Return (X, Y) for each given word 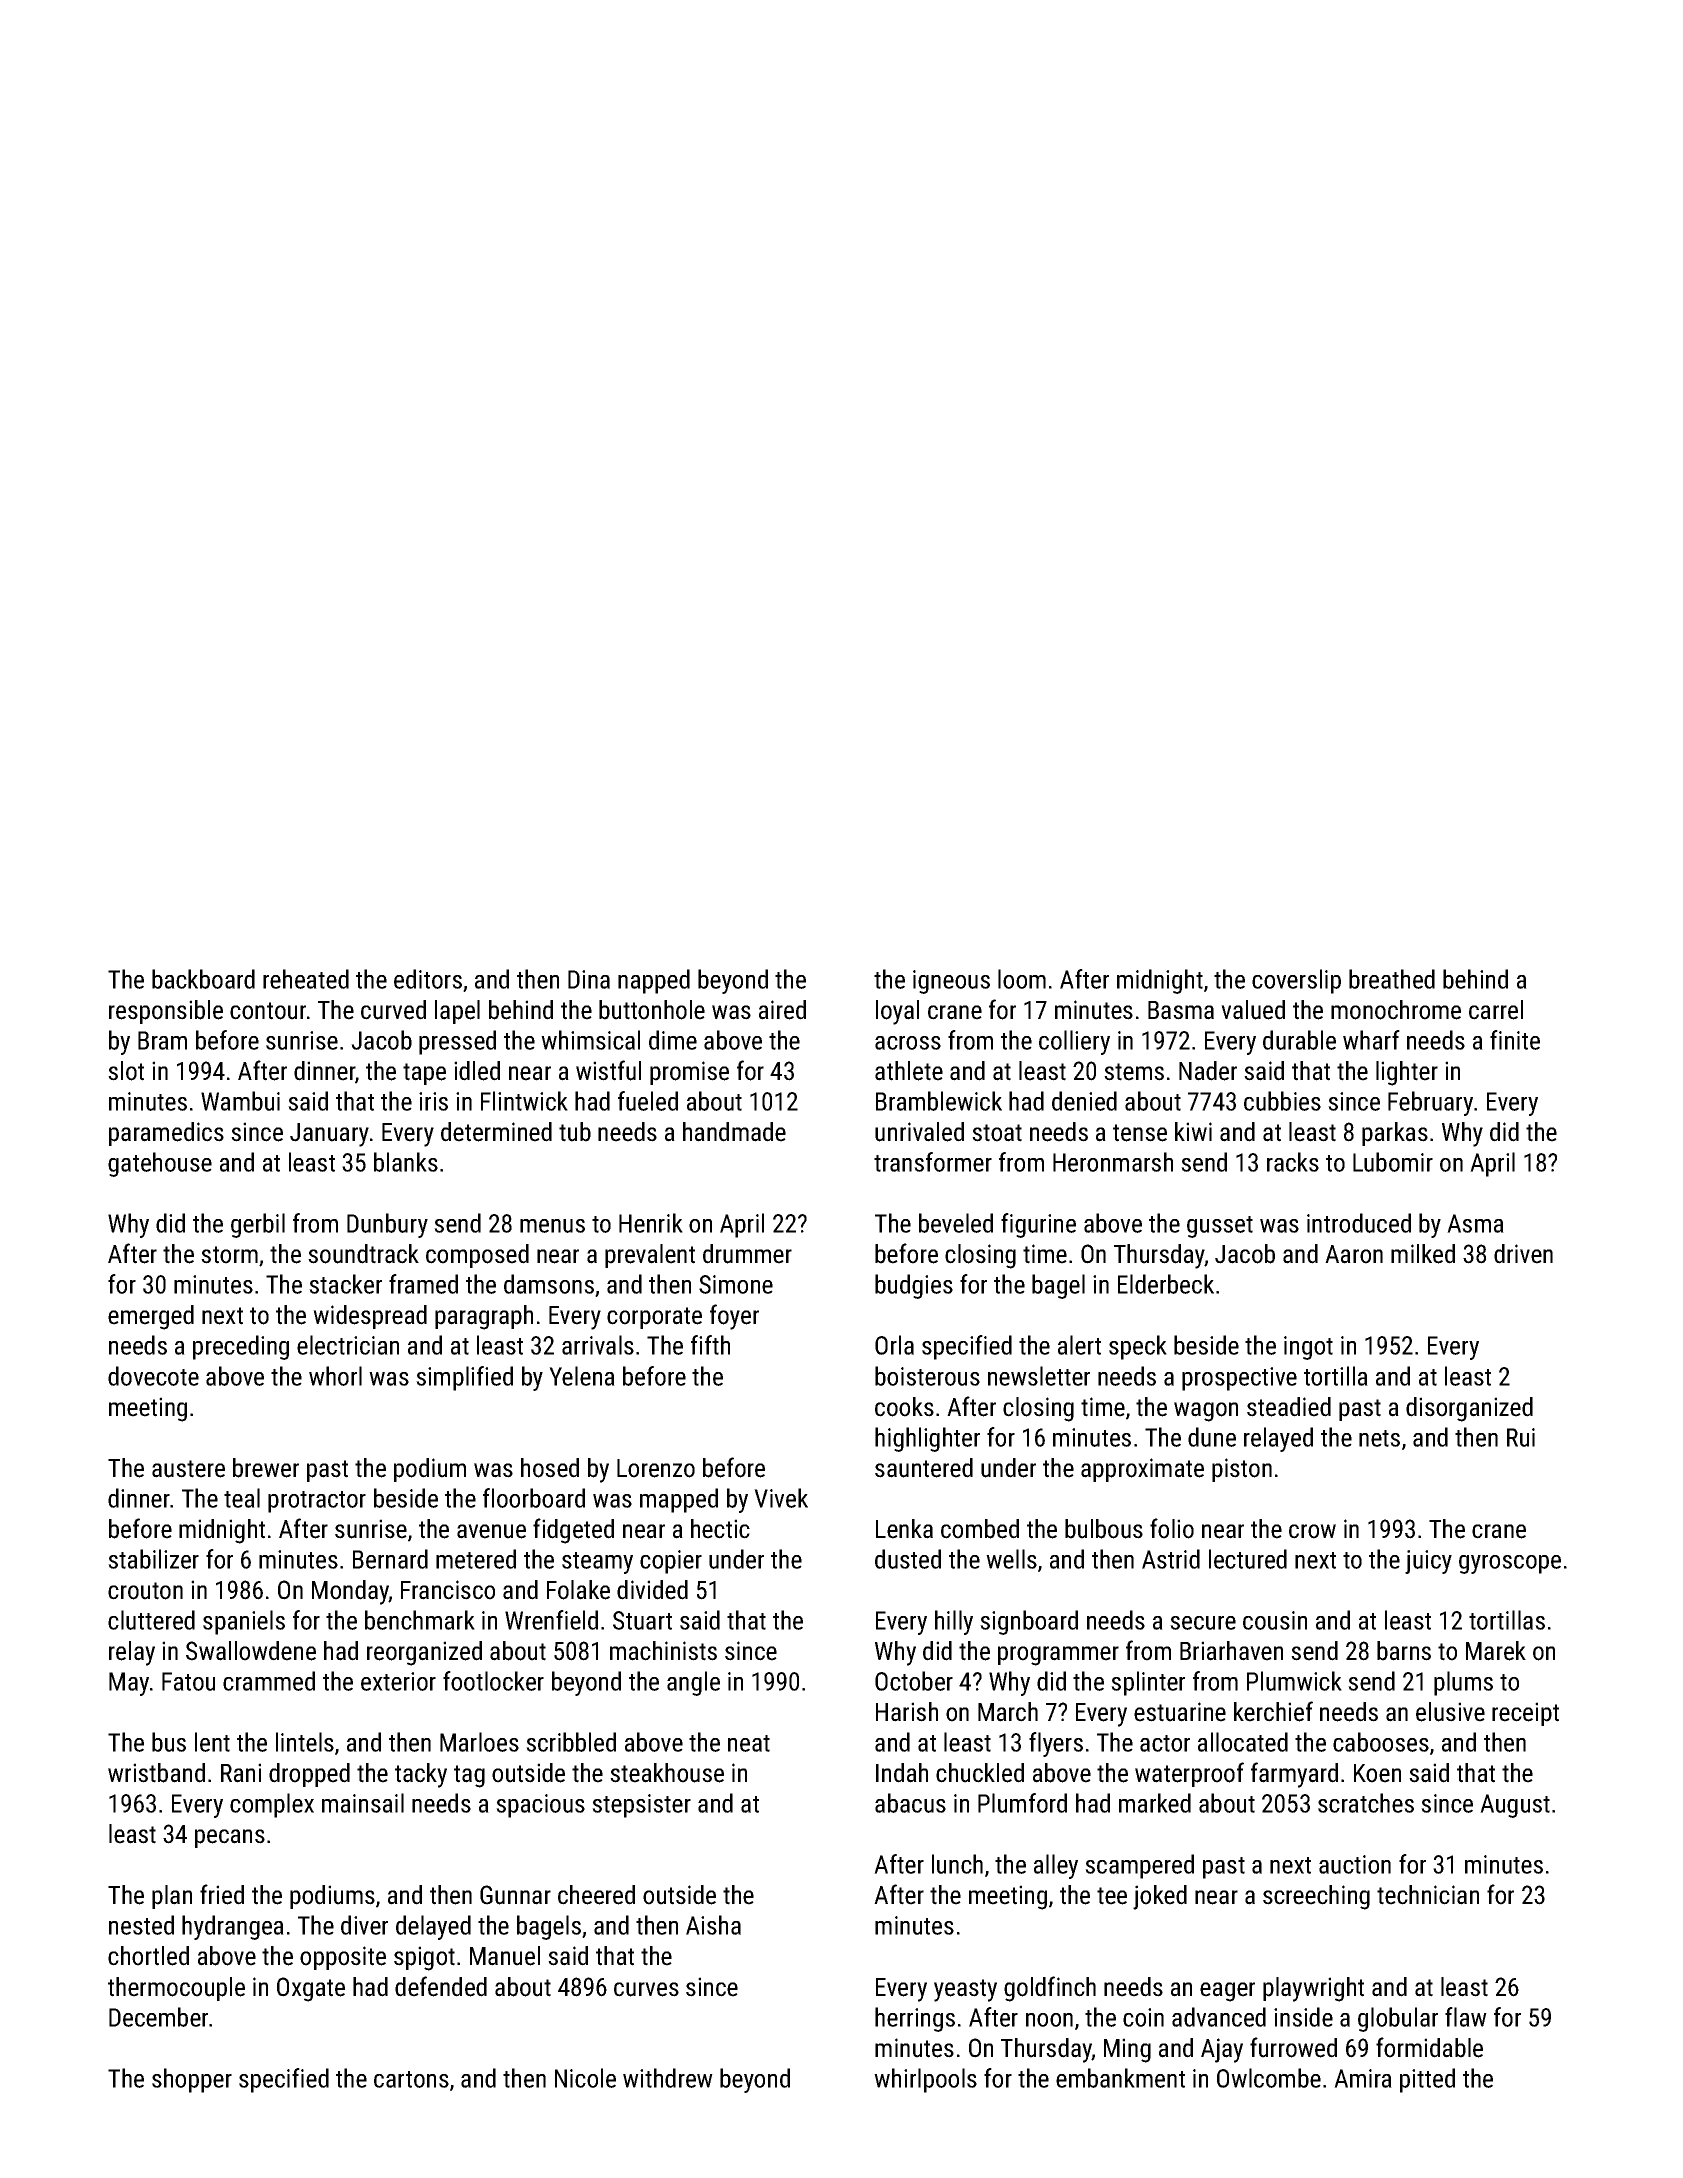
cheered (596, 1895)
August (1515, 1806)
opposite (343, 1958)
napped (654, 981)
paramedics (166, 1134)
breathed (1392, 979)
